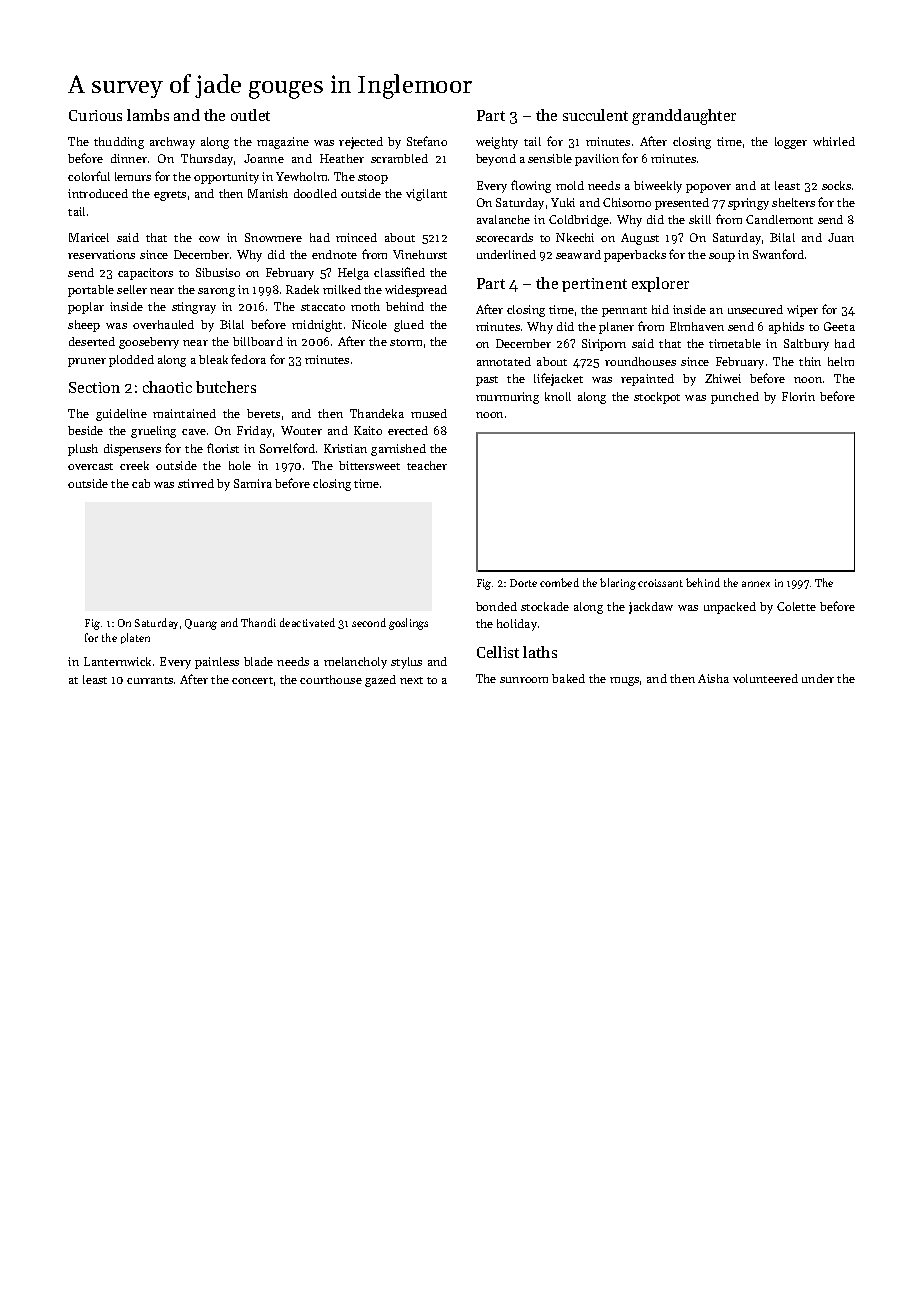 The image size is (924, 1308). Describe the element at coordinates (559, 582) in the screenshot. I see `combed` at that location.
